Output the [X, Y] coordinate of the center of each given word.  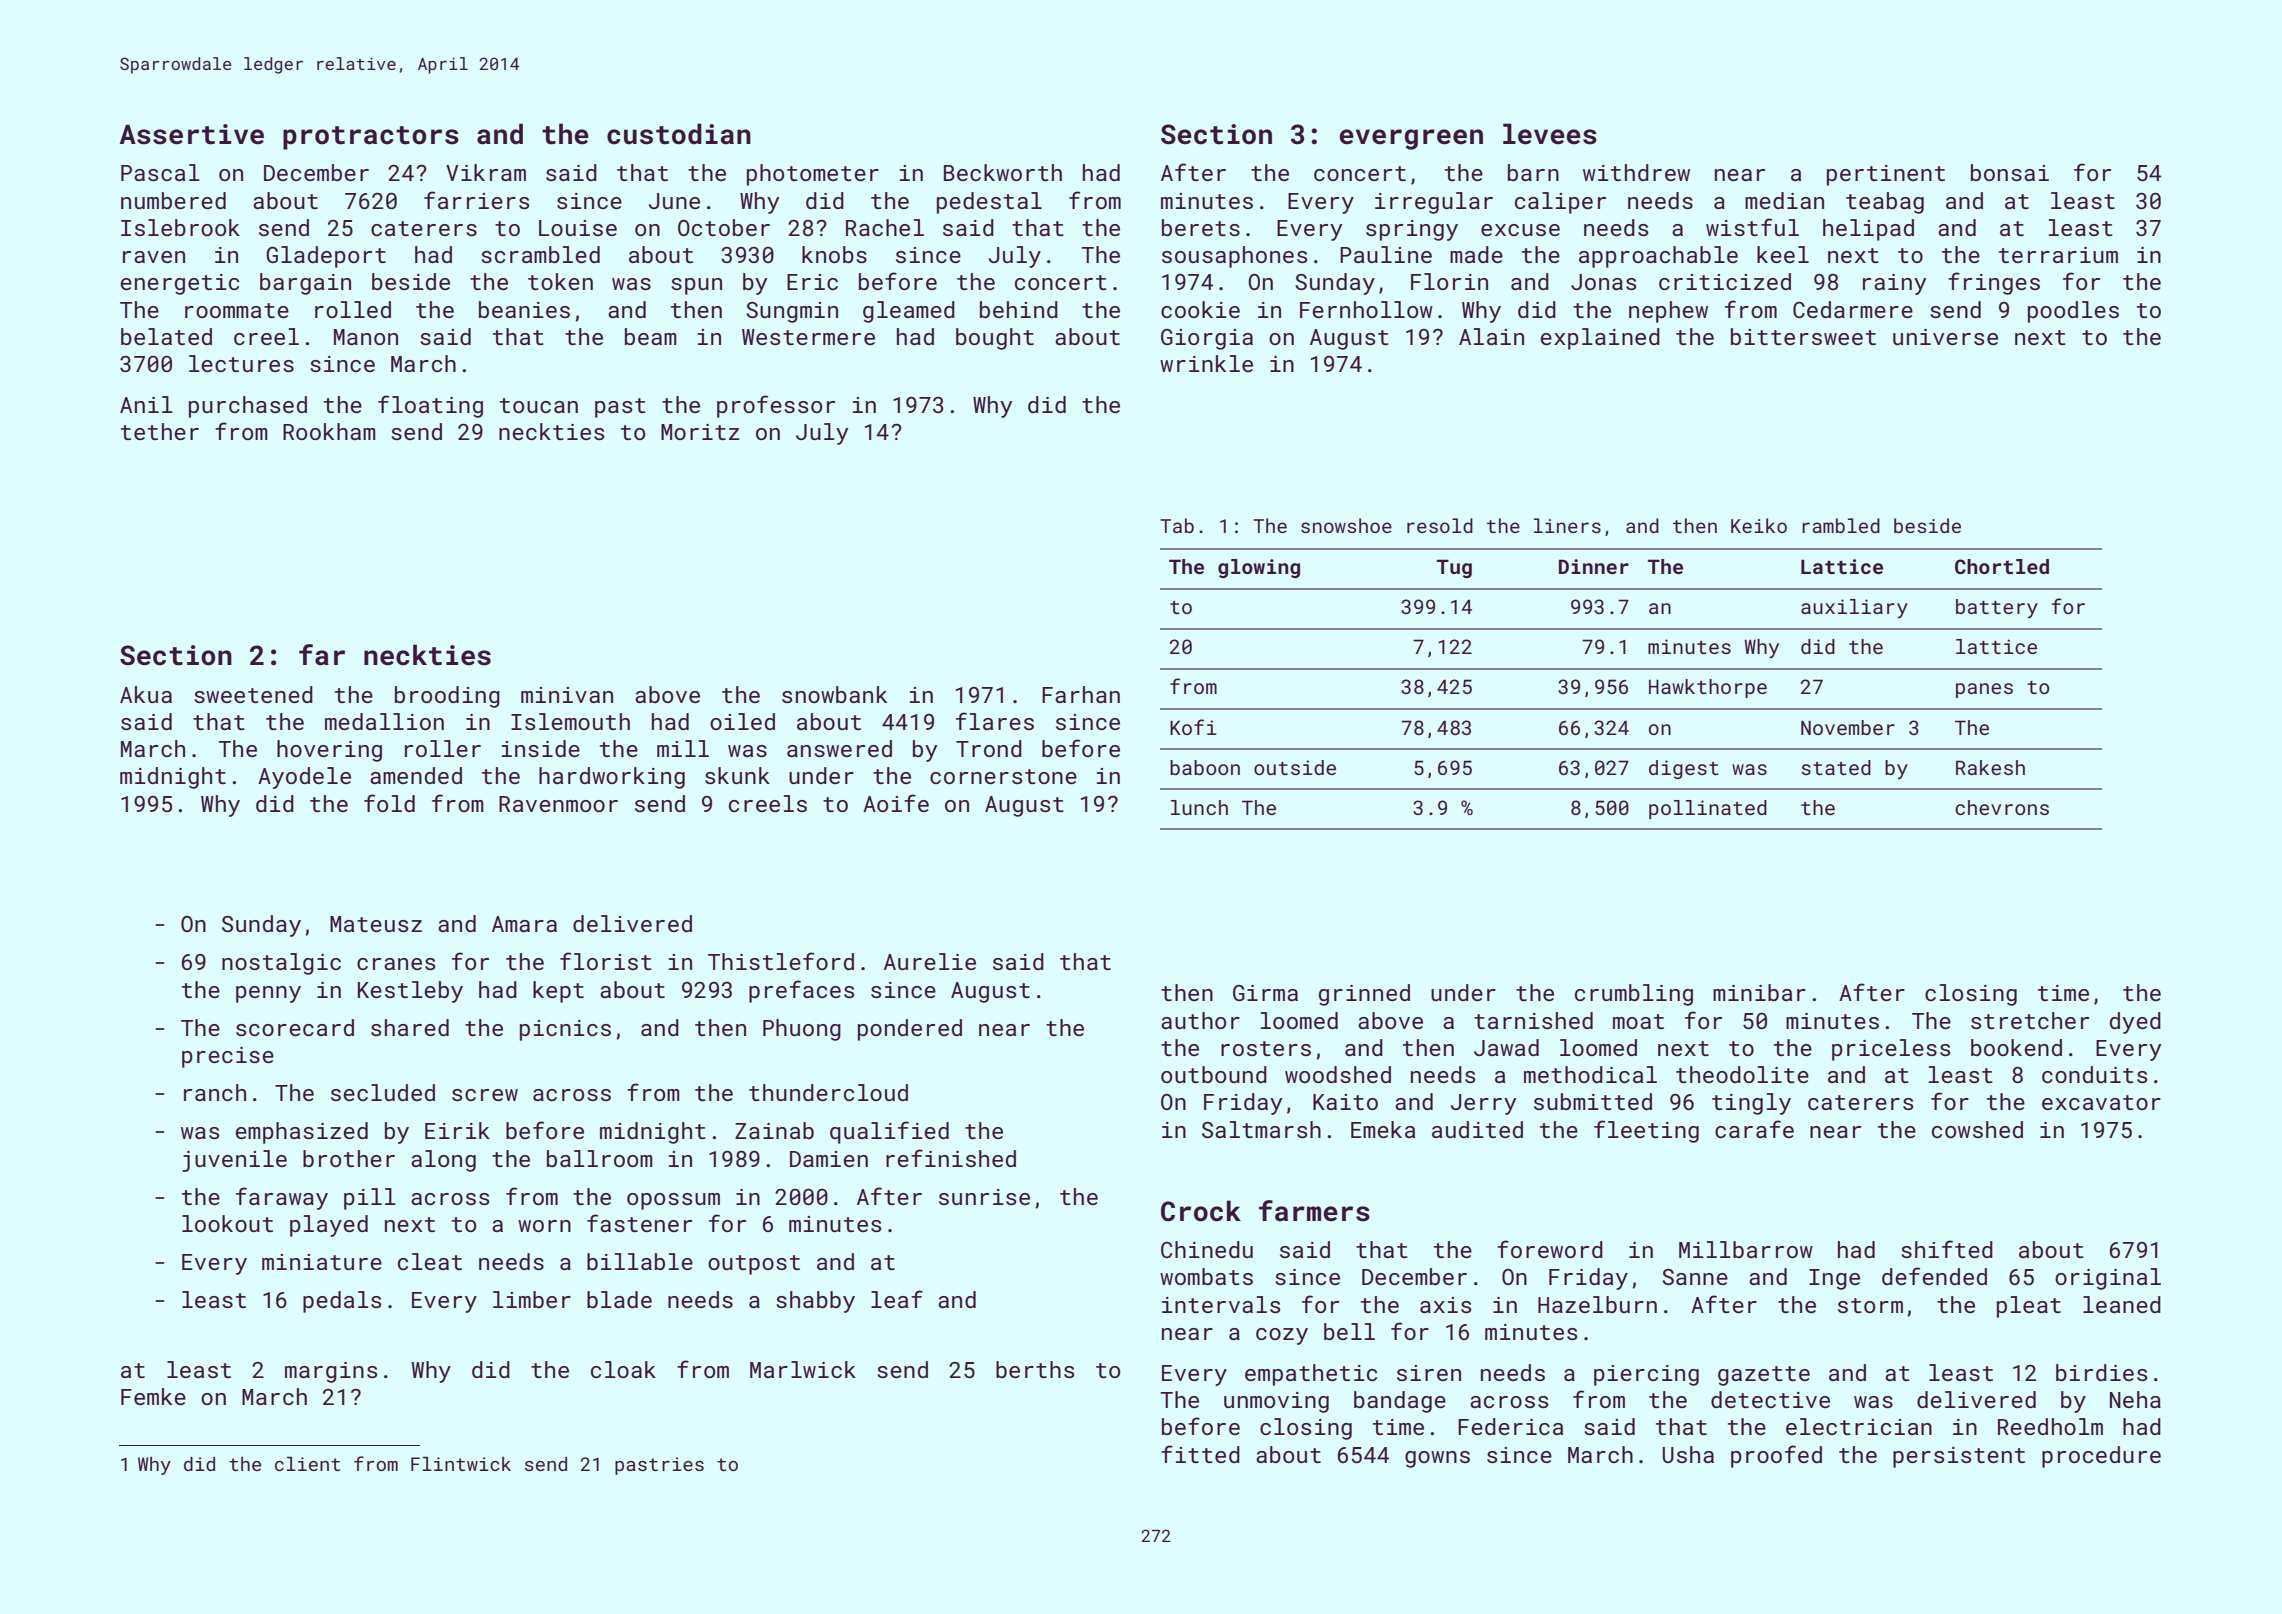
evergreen [1411, 139]
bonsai [2010, 172]
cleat [430, 1261]
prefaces [802, 991]
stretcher [2030, 1020]
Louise [578, 228]
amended [416, 775]
